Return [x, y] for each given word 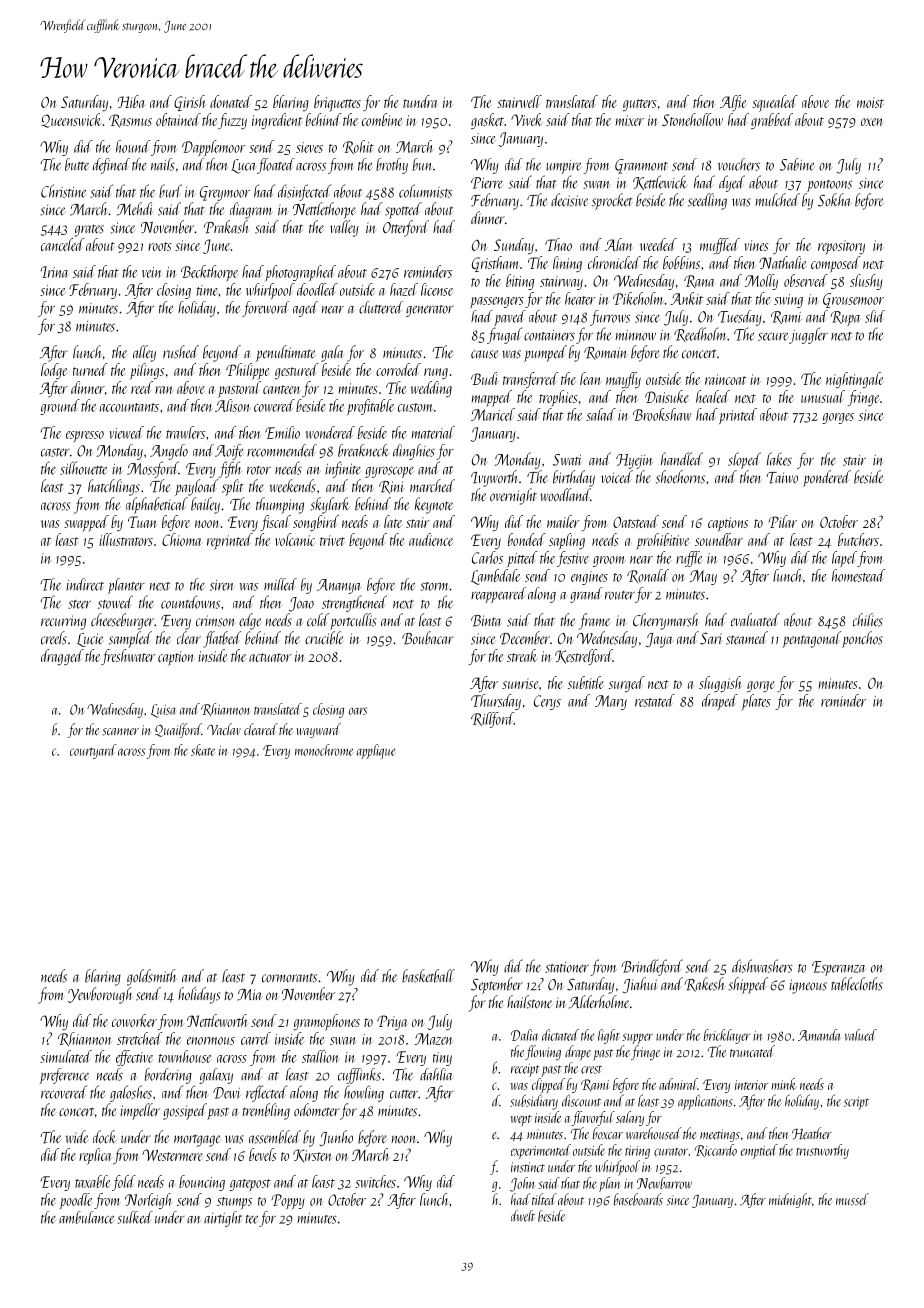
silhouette [83, 468]
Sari [711, 639]
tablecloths [857, 984]
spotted [403, 210]
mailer [563, 521]
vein [151, 272]
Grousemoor [853, 300]
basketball [428, 976]
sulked [135, 1217]
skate [203, 750]
